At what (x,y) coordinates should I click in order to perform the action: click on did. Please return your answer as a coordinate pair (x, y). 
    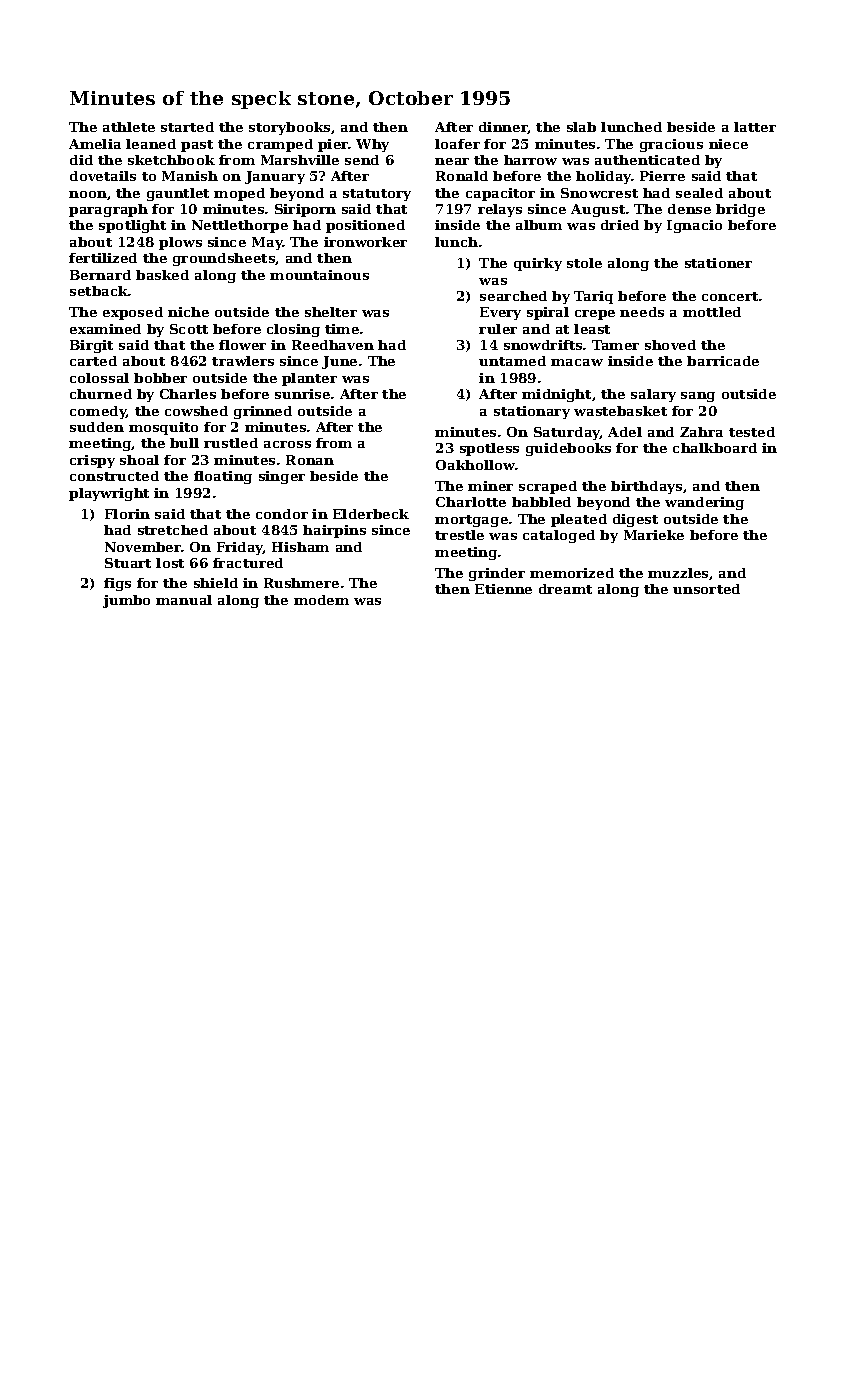
    Looking at the image, I should click on (81, 160).
